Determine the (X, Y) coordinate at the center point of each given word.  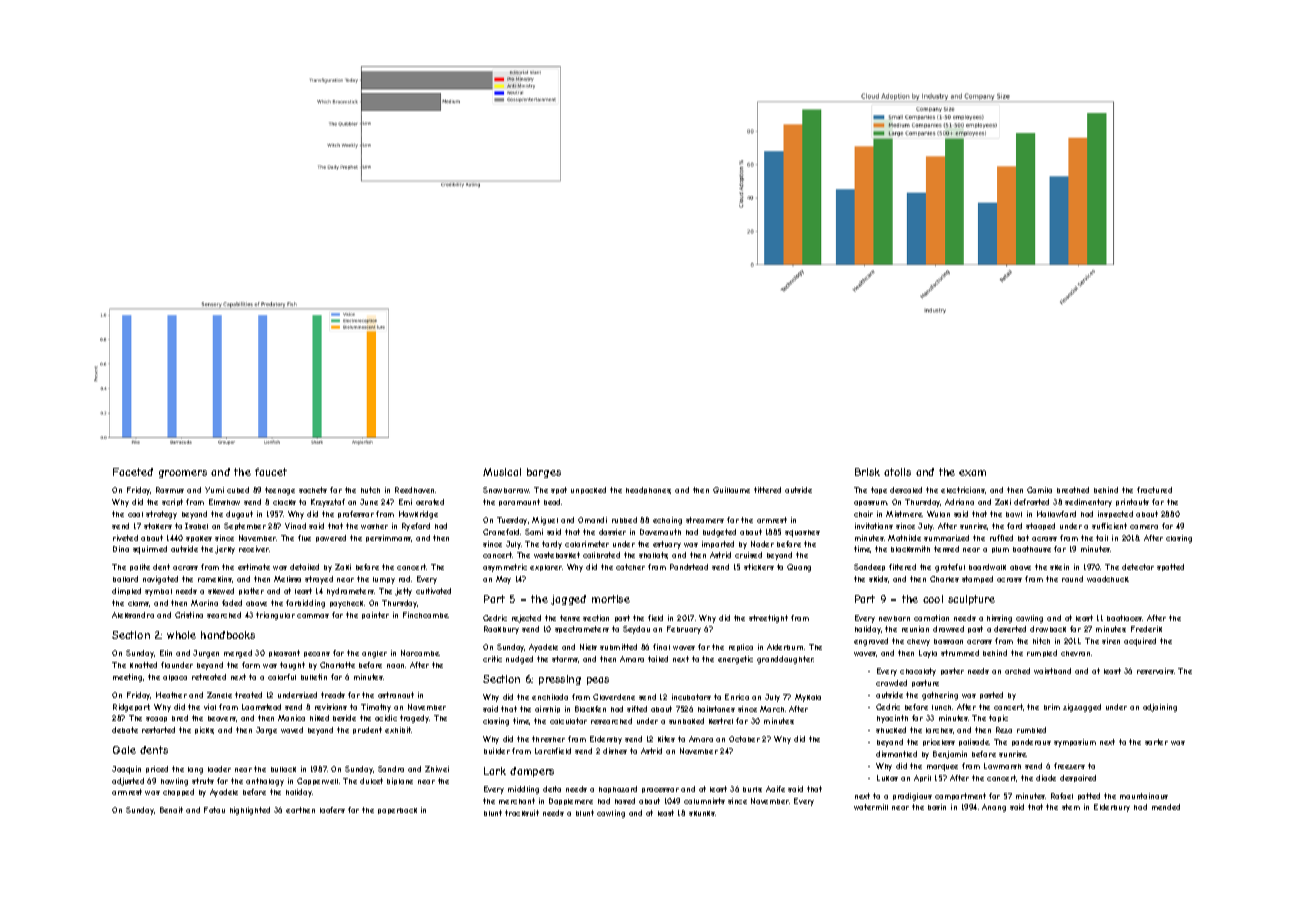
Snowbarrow (506, 490)
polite (140, 567)
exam (972, 473)
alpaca (175, 678)
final (661, 647)
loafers (332, 810)
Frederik (1146, 629)
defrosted (1031, 502)
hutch (370, 490)
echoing (667, 521)
